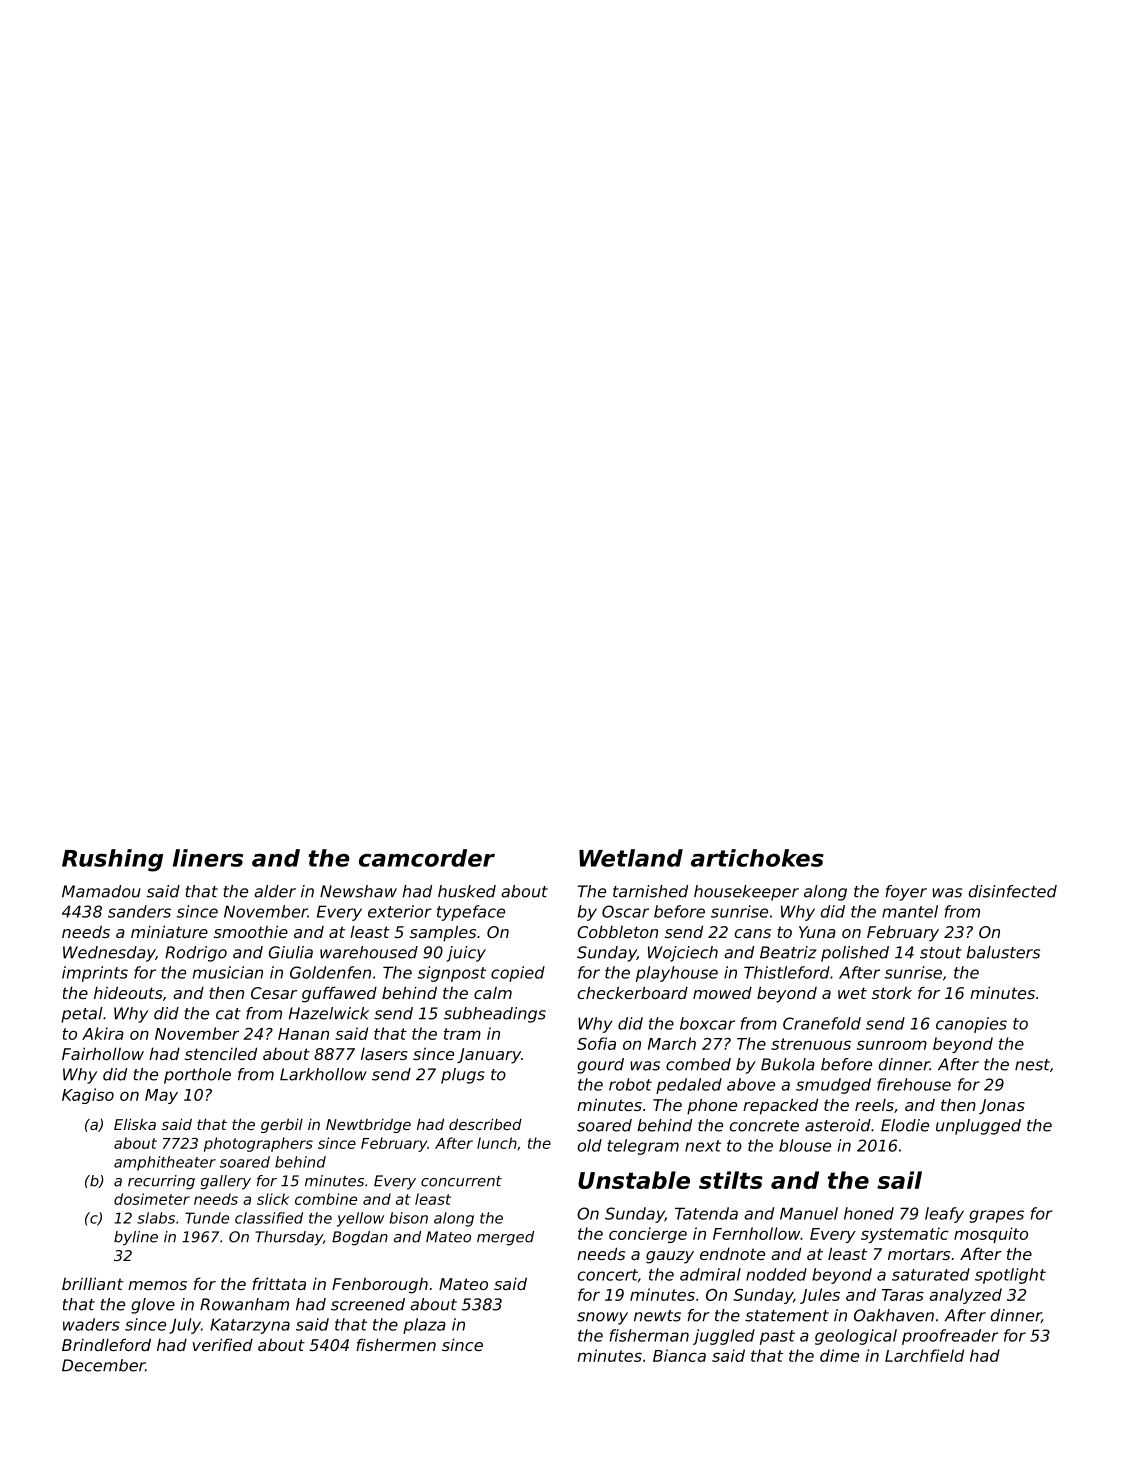  I want to click on Bukola, so click(788, 1064).
